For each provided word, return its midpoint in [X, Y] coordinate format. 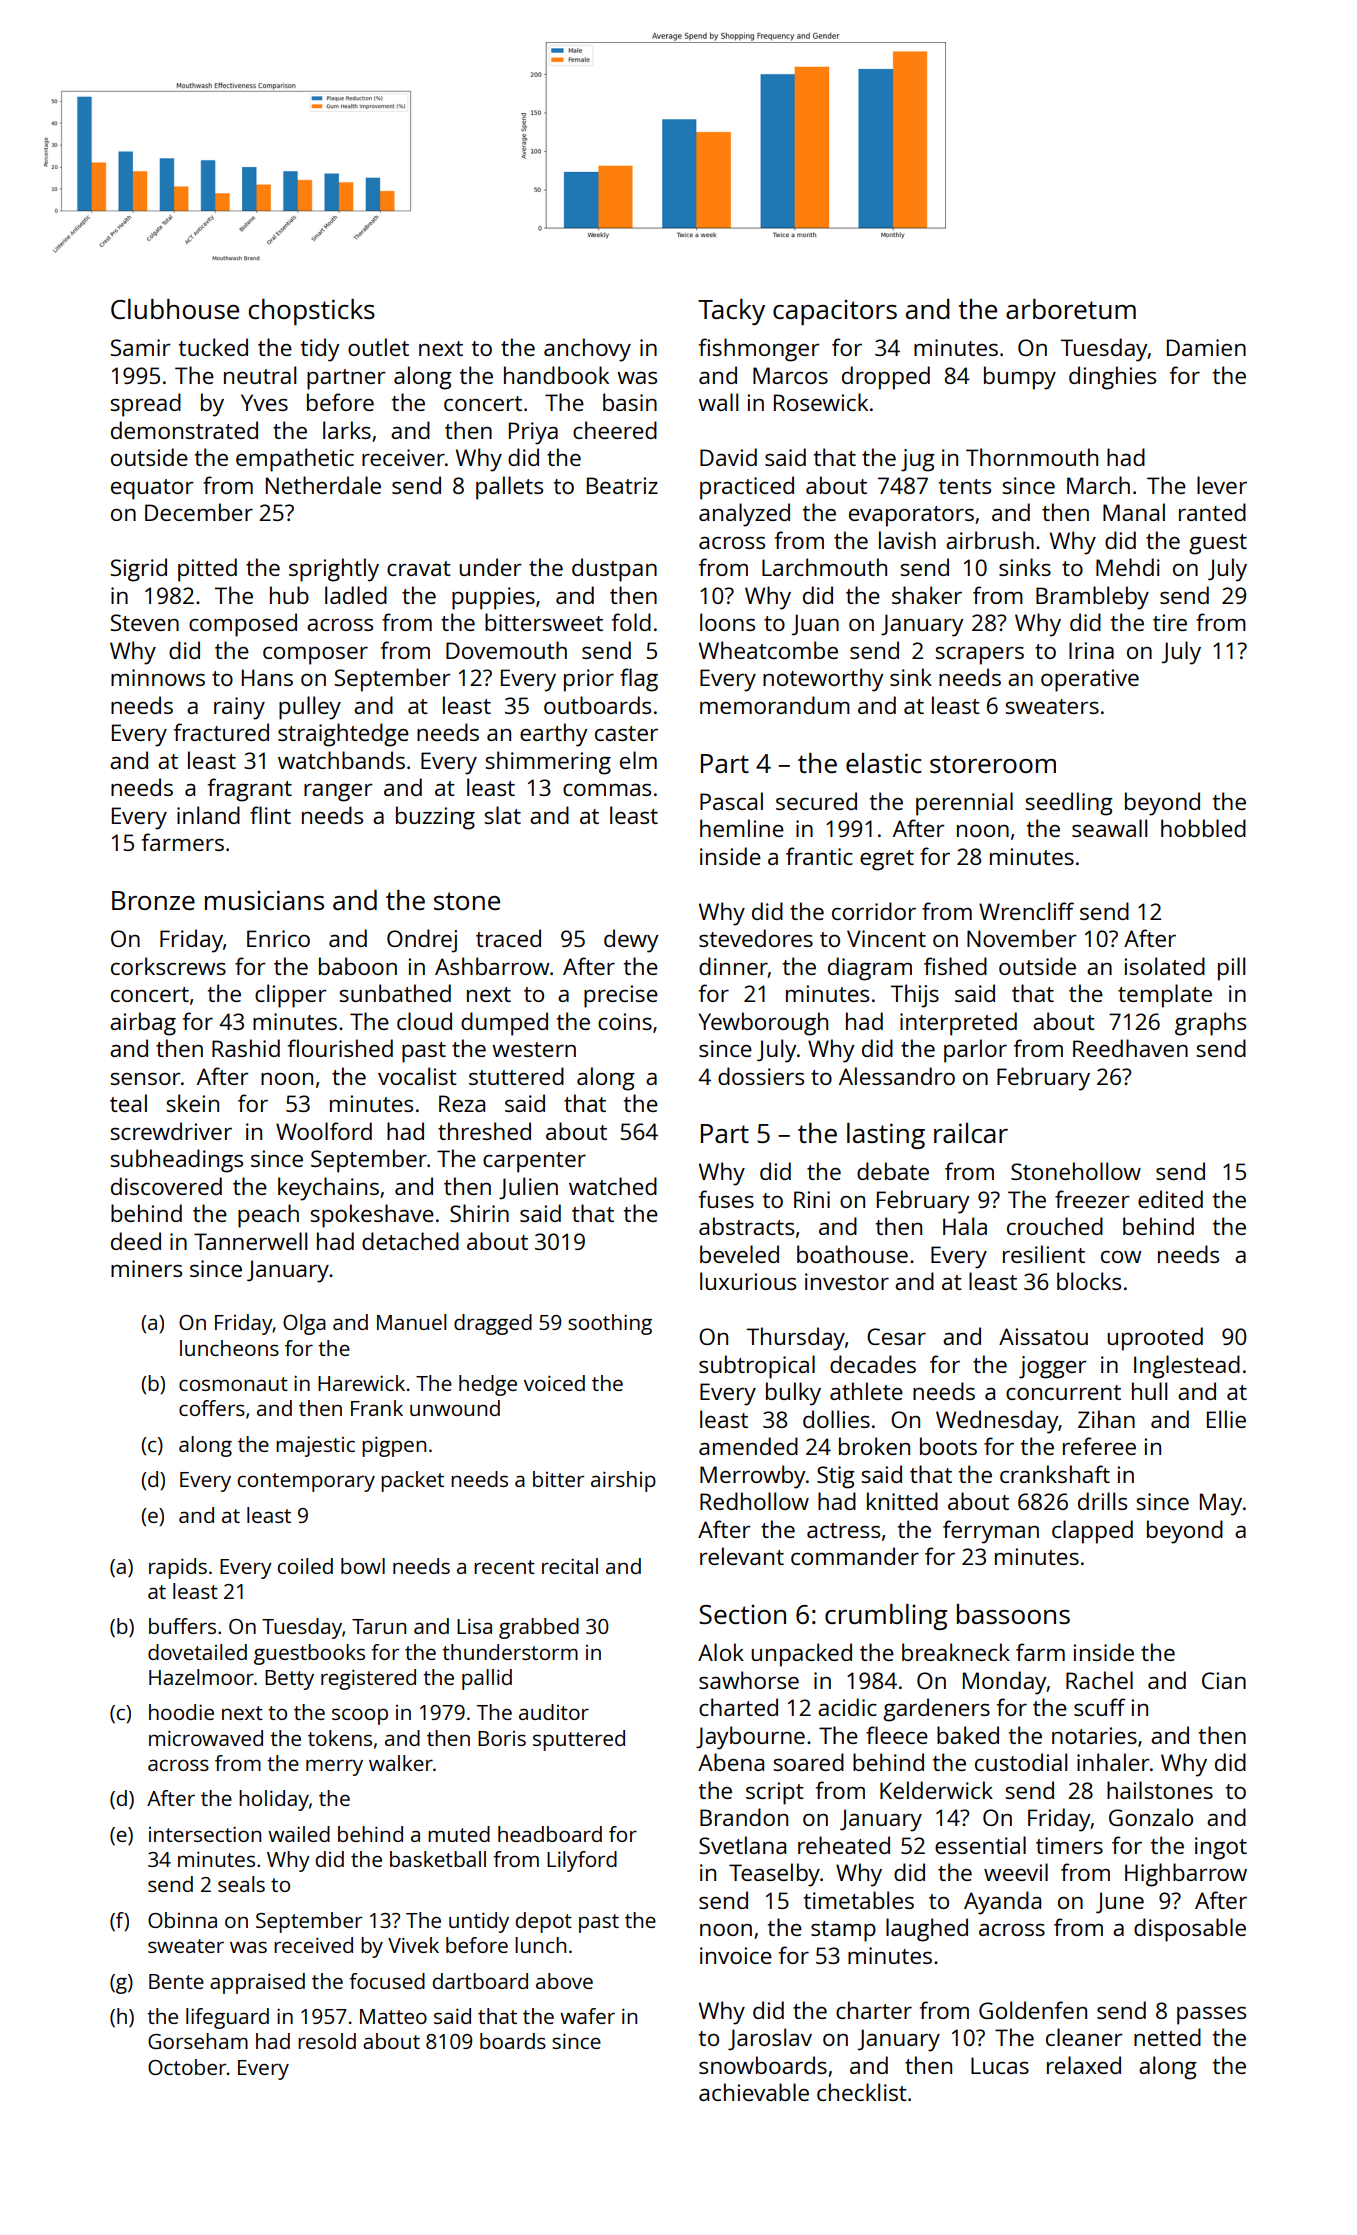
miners [146, 1268]
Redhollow [754, 1501]
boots [948, 1446]
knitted [902, 1501]
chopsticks [311, 312]
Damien [1206, 347]
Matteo [393, 2016]
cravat [419, 568]
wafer [587, 2016]
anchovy [587, 350]
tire [1170, 622]
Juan [815, 625]
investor [847, 1281]
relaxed [1084, 2065]
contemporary [306, 1482]
